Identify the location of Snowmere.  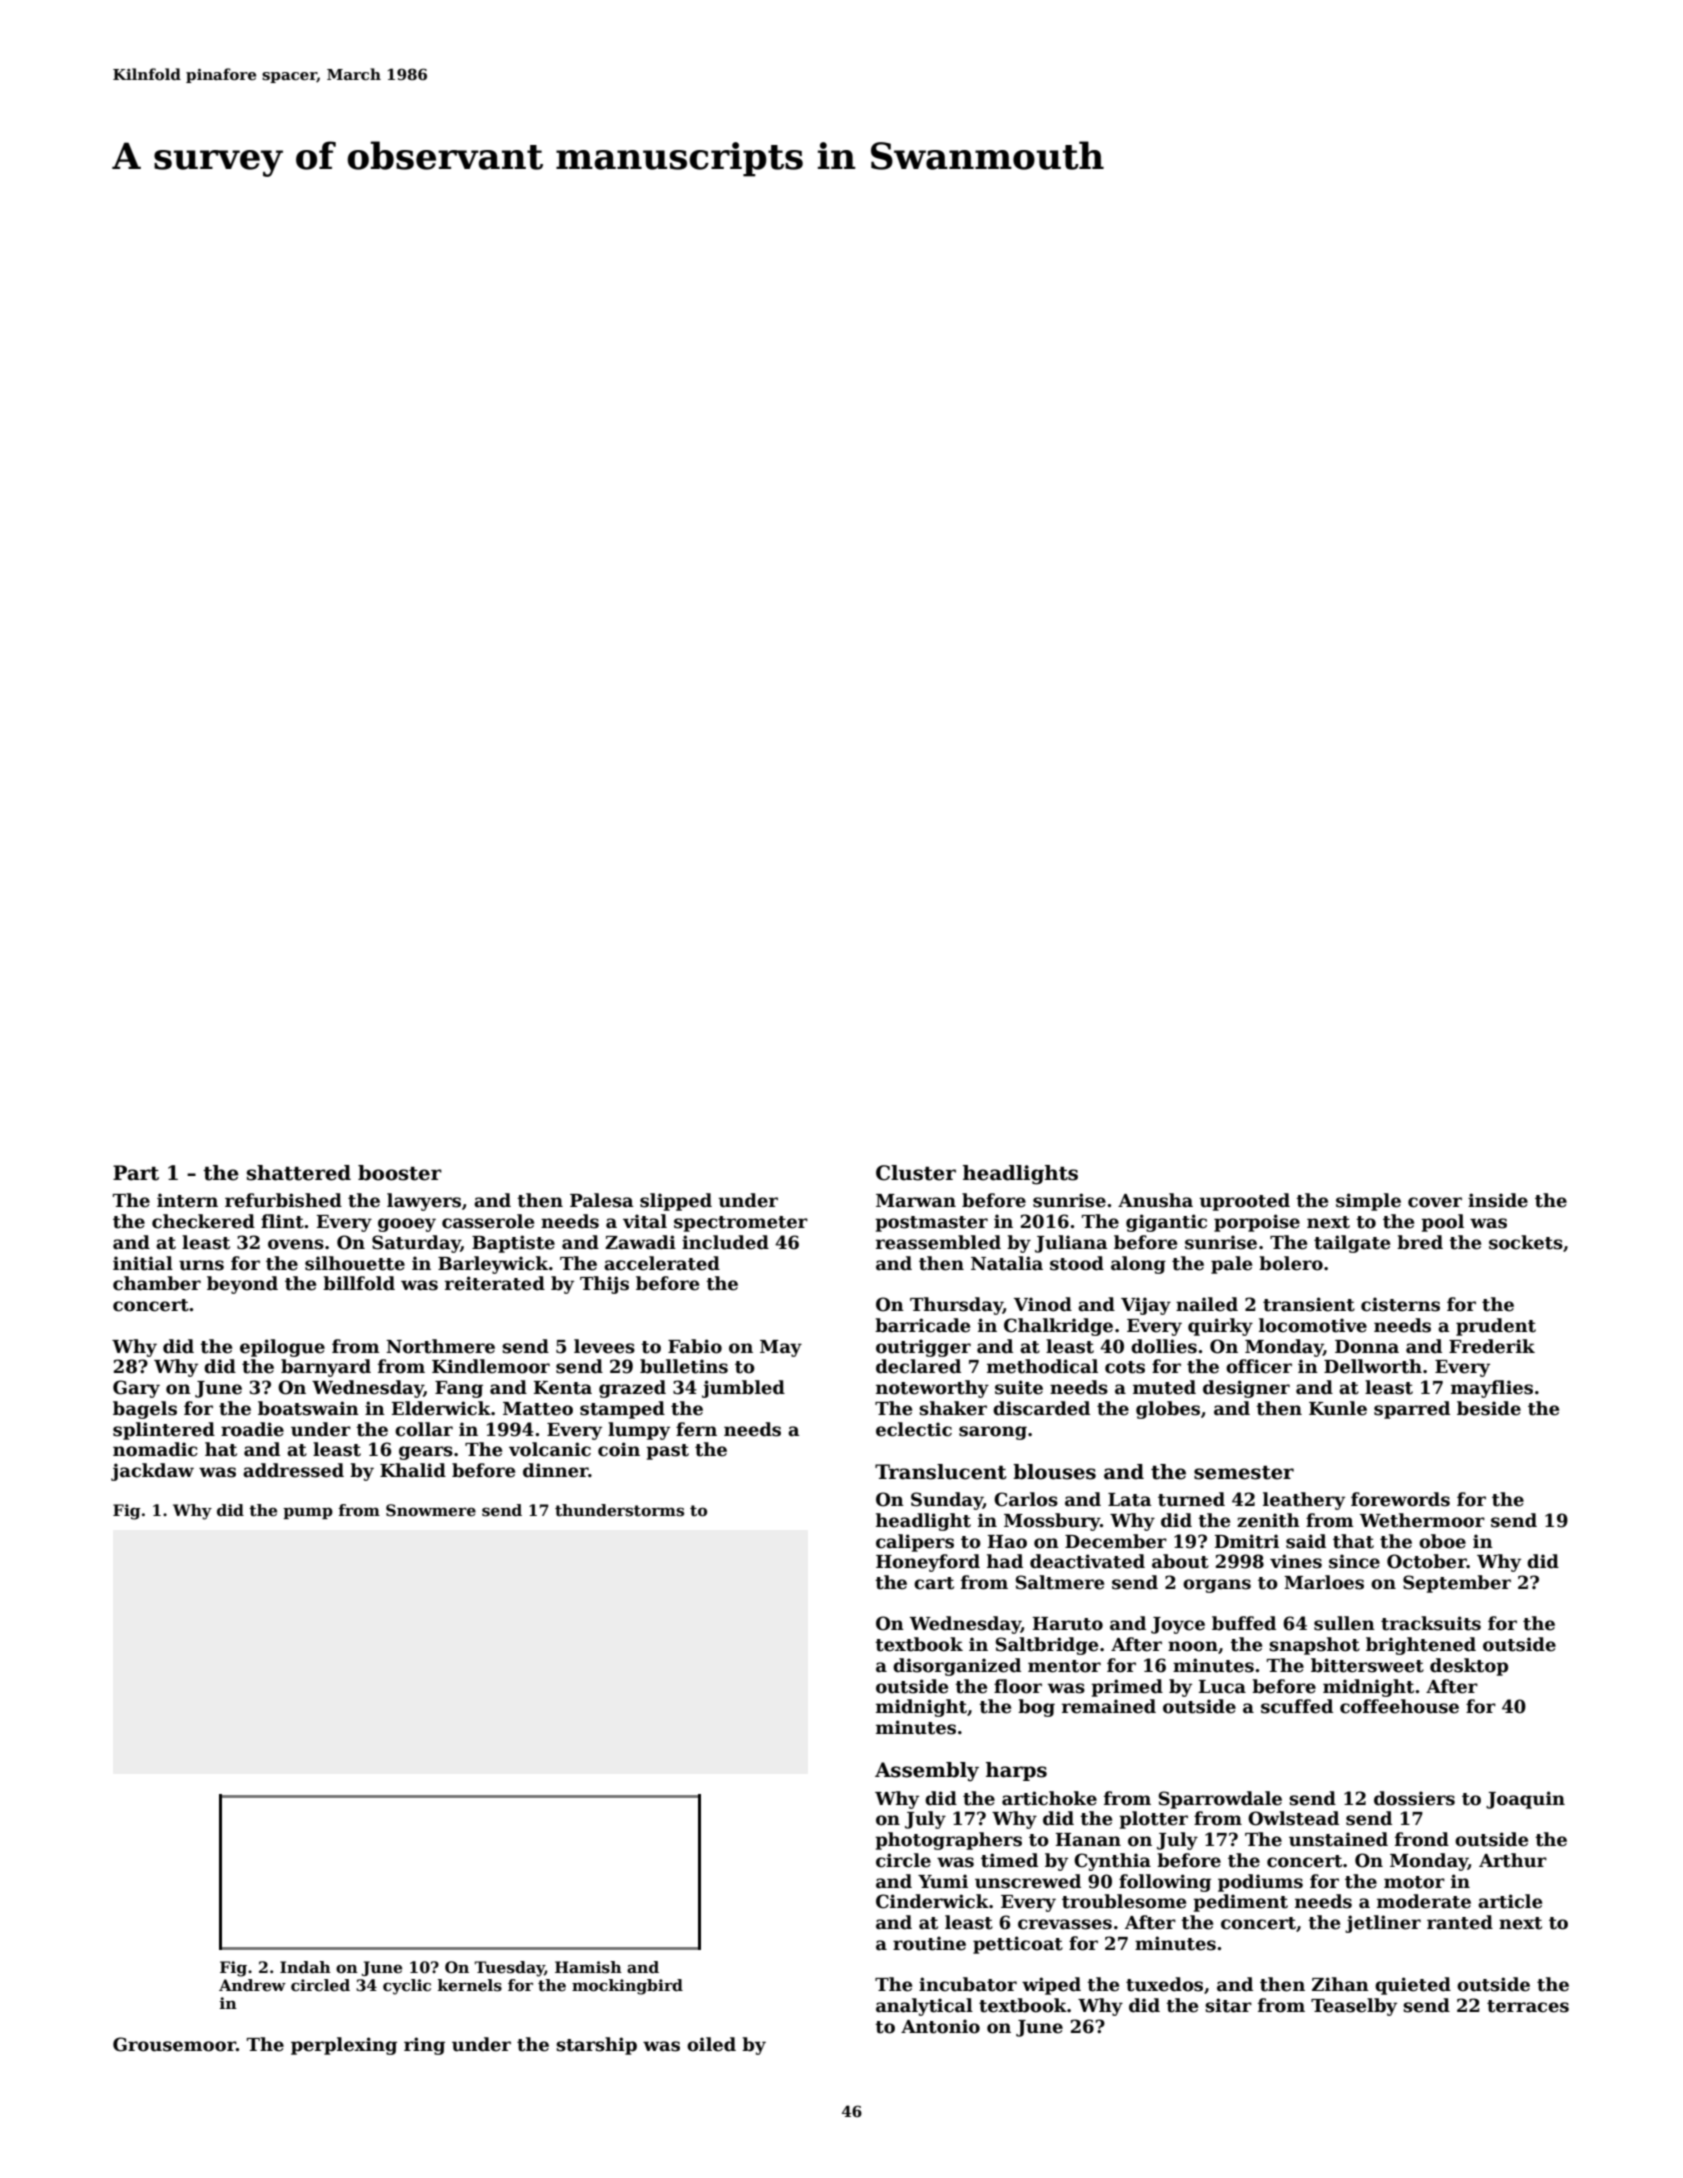
(431, 1510).
